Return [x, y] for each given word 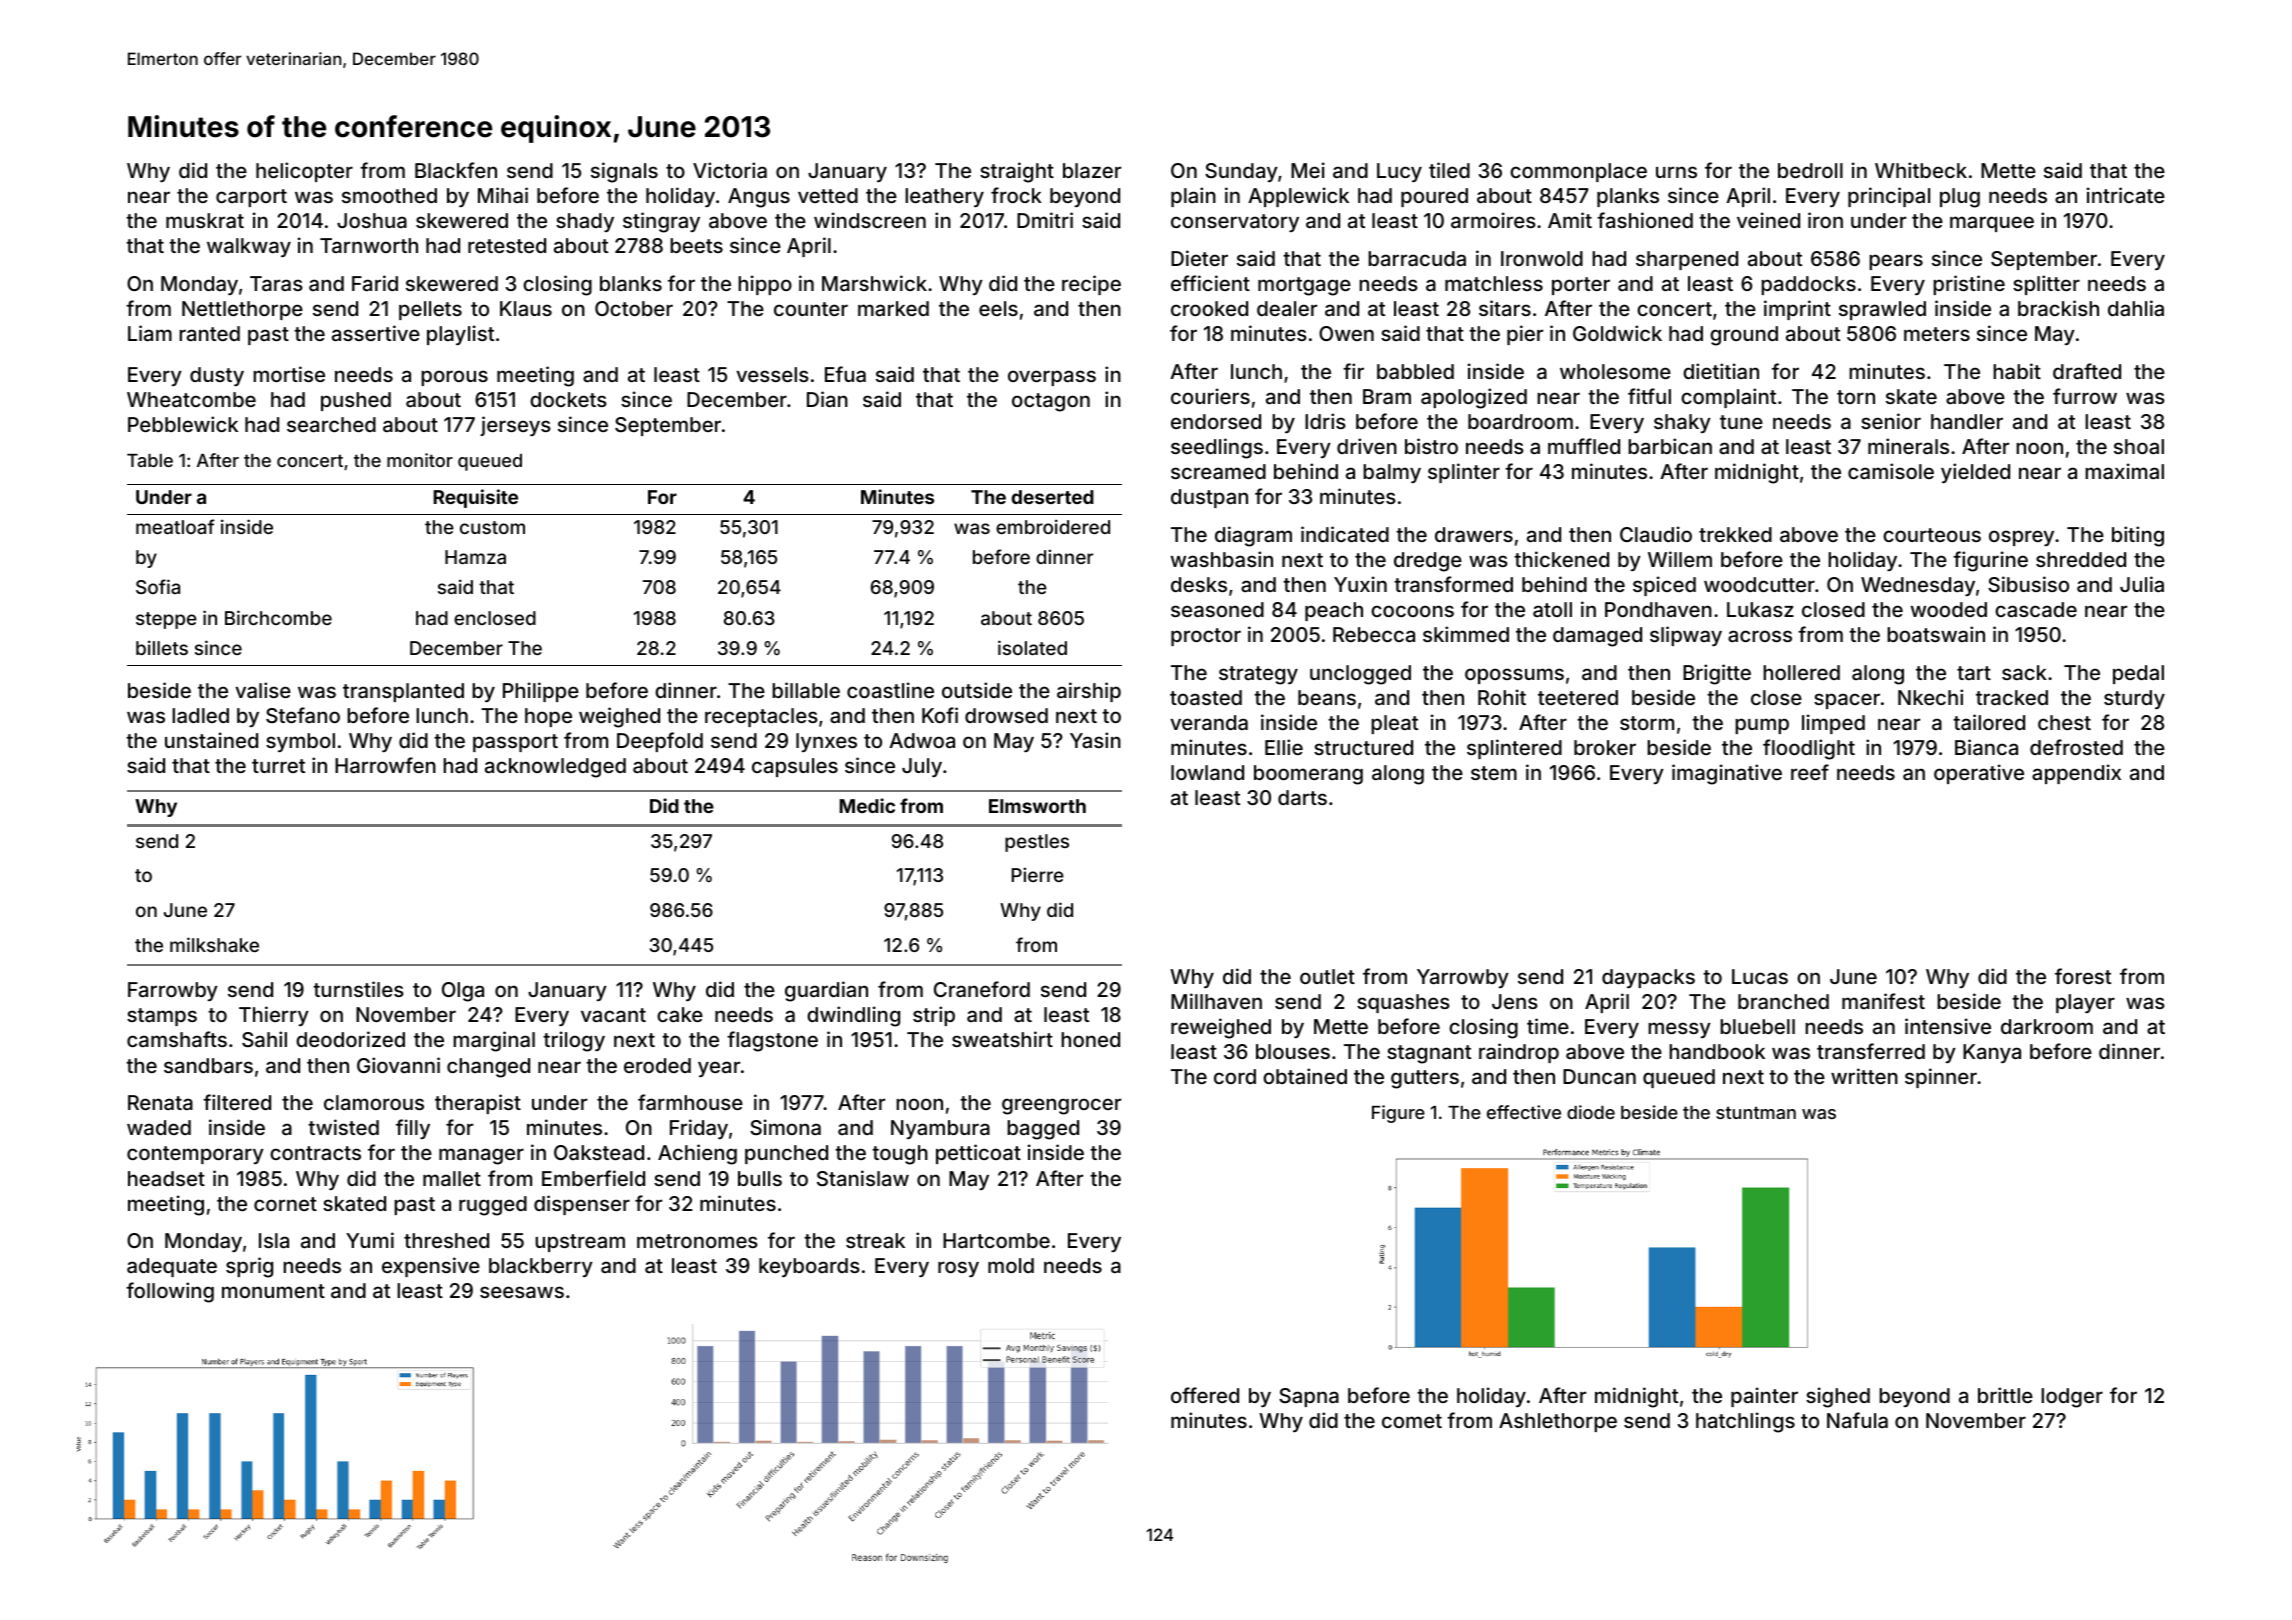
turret [278, 766]
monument [273, 1291]
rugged [493, 1206]
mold [1011, 1265]
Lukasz [1760, 609]
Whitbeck [1921, 170]
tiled [1449, 170]
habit [2017, 371]
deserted [1053, 497]
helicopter [304, 172]
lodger [2072, 1398]
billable [806, 690]
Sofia [158, 586]
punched [786, 1154]
